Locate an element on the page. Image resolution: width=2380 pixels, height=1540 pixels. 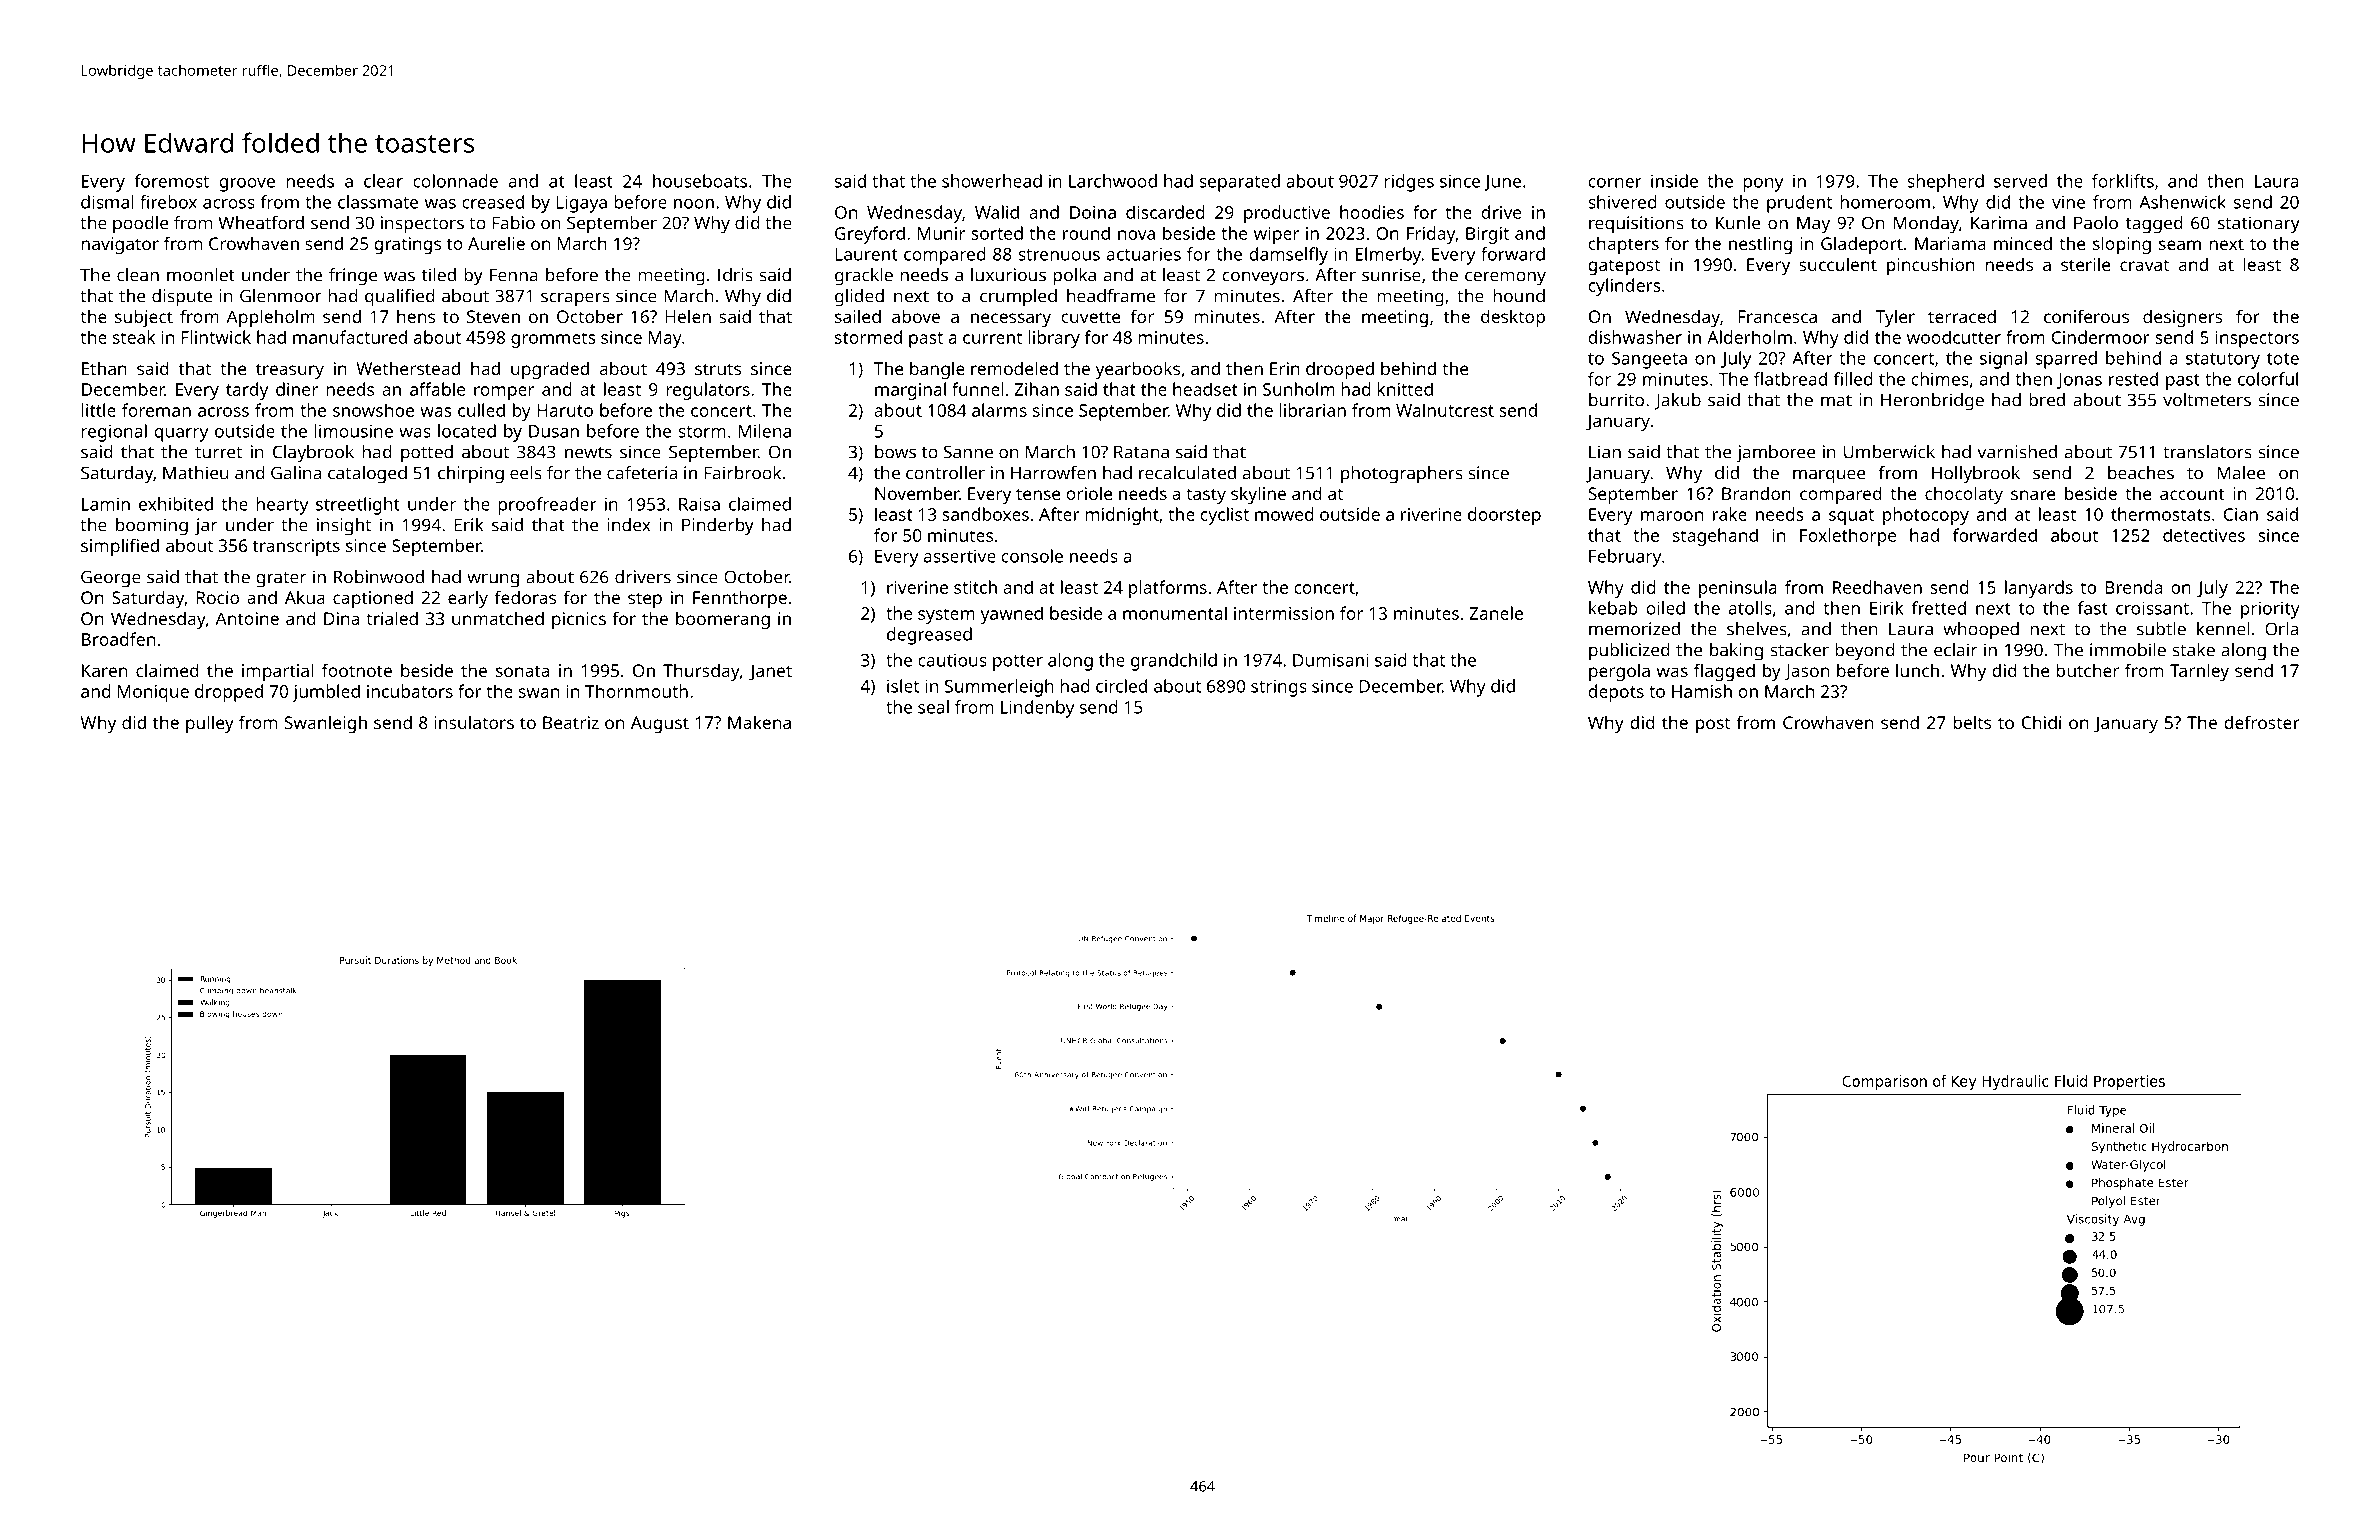
intermission is located at coordinates (1284, 613).
